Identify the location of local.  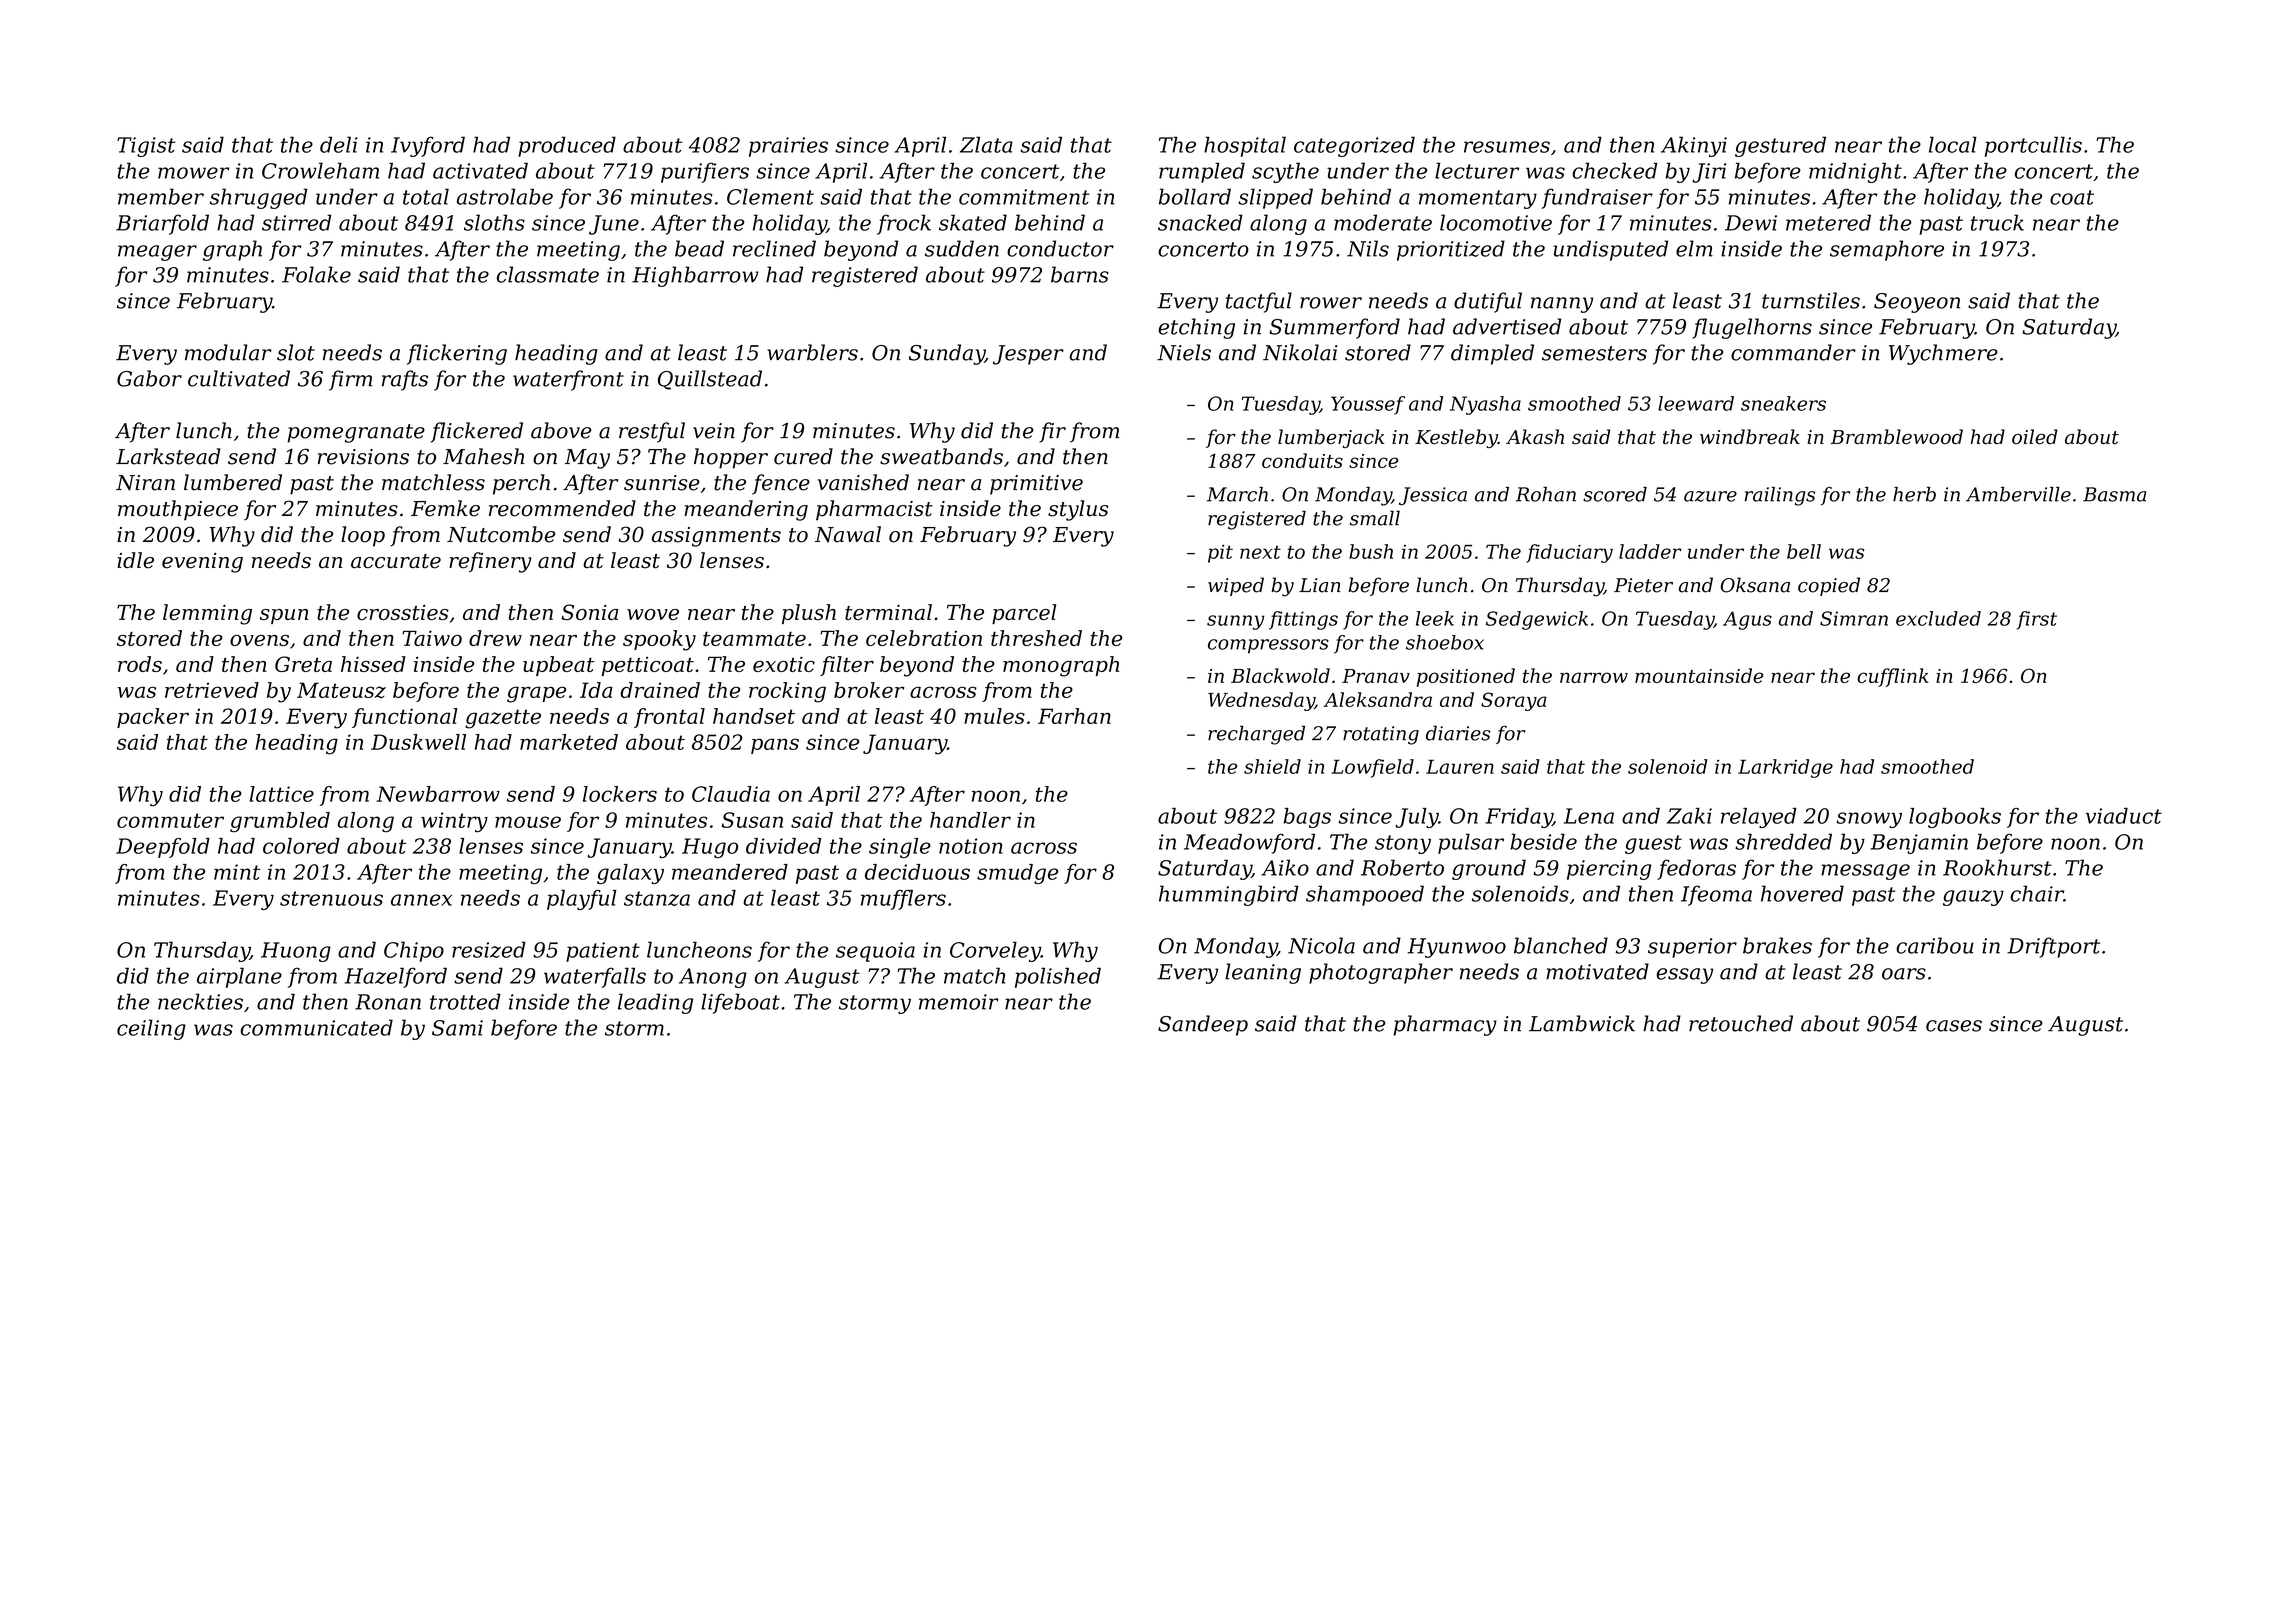
(1953, 144).
